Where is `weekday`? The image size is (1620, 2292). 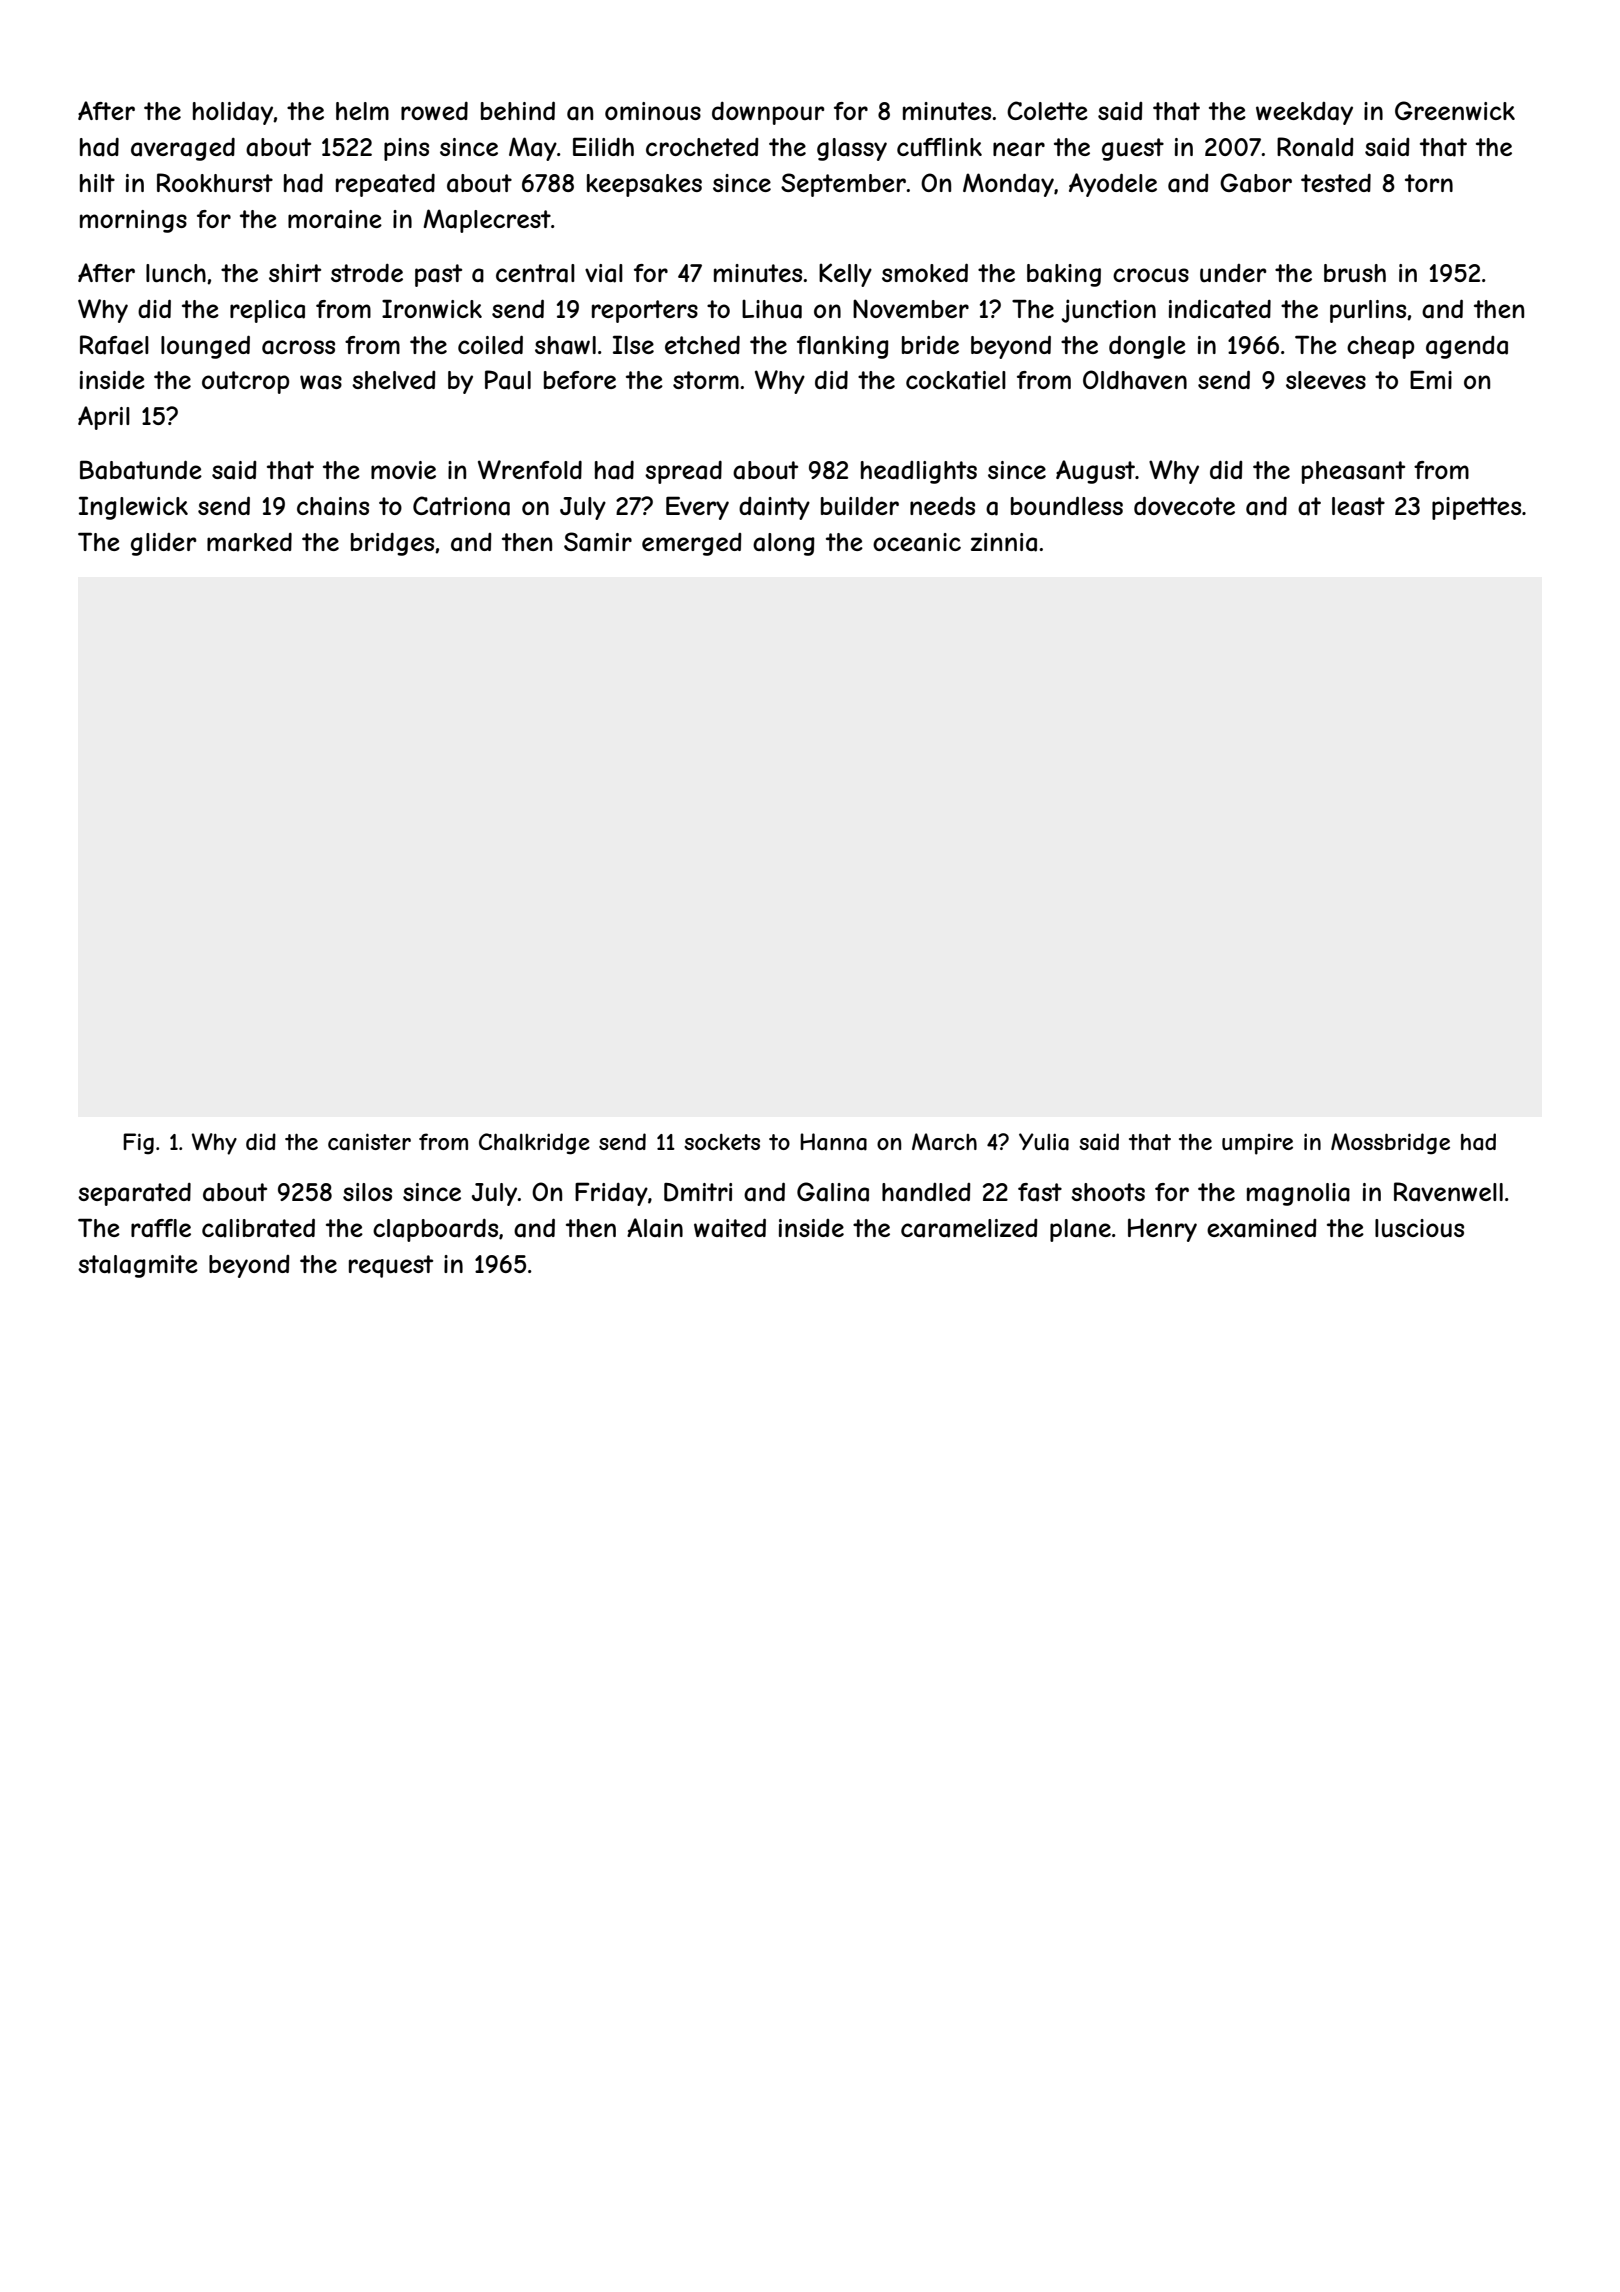
weekday is located at coordinates (1304, 113).
